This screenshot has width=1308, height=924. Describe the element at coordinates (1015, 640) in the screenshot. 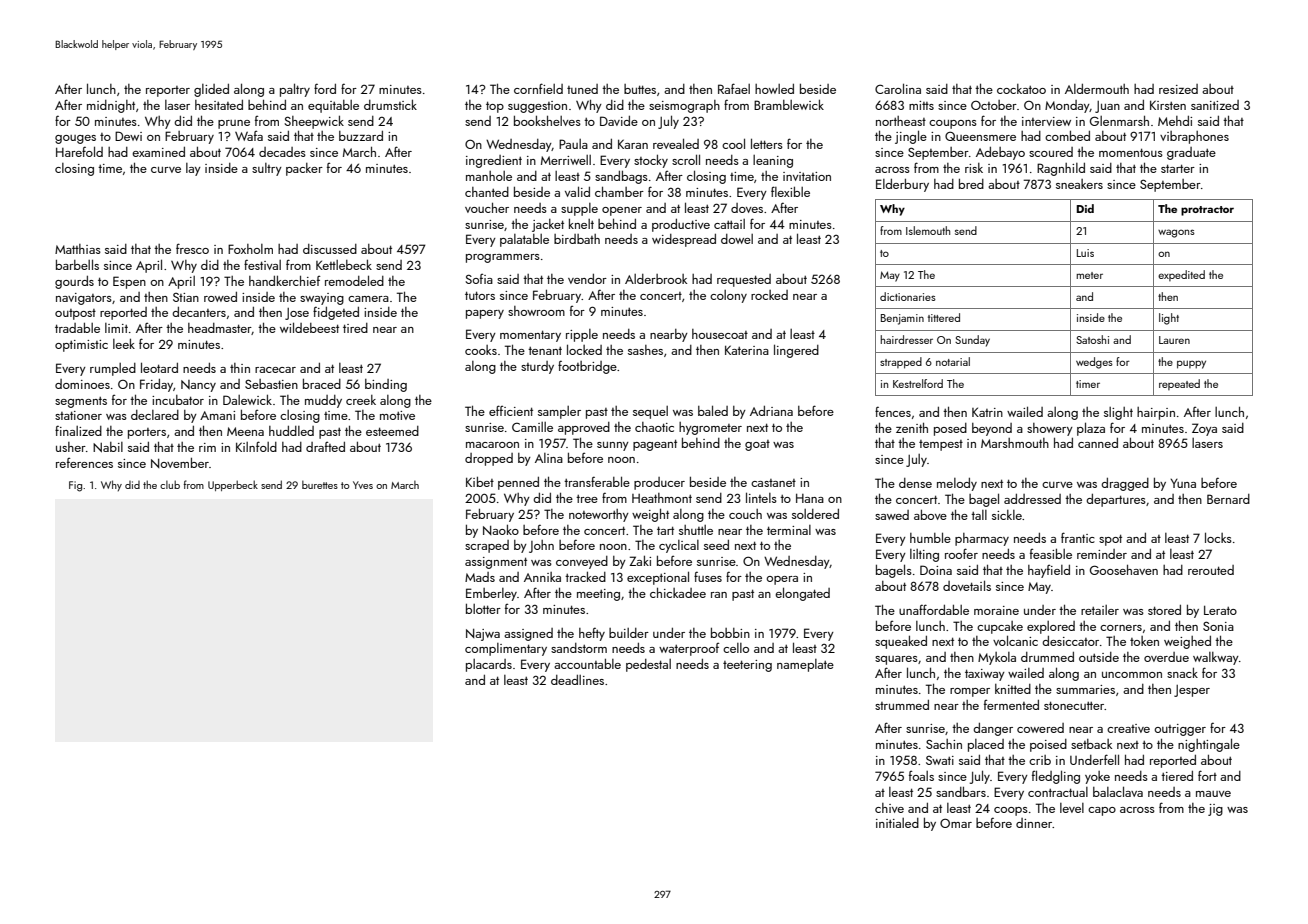

I see `volcanic` at that location.
